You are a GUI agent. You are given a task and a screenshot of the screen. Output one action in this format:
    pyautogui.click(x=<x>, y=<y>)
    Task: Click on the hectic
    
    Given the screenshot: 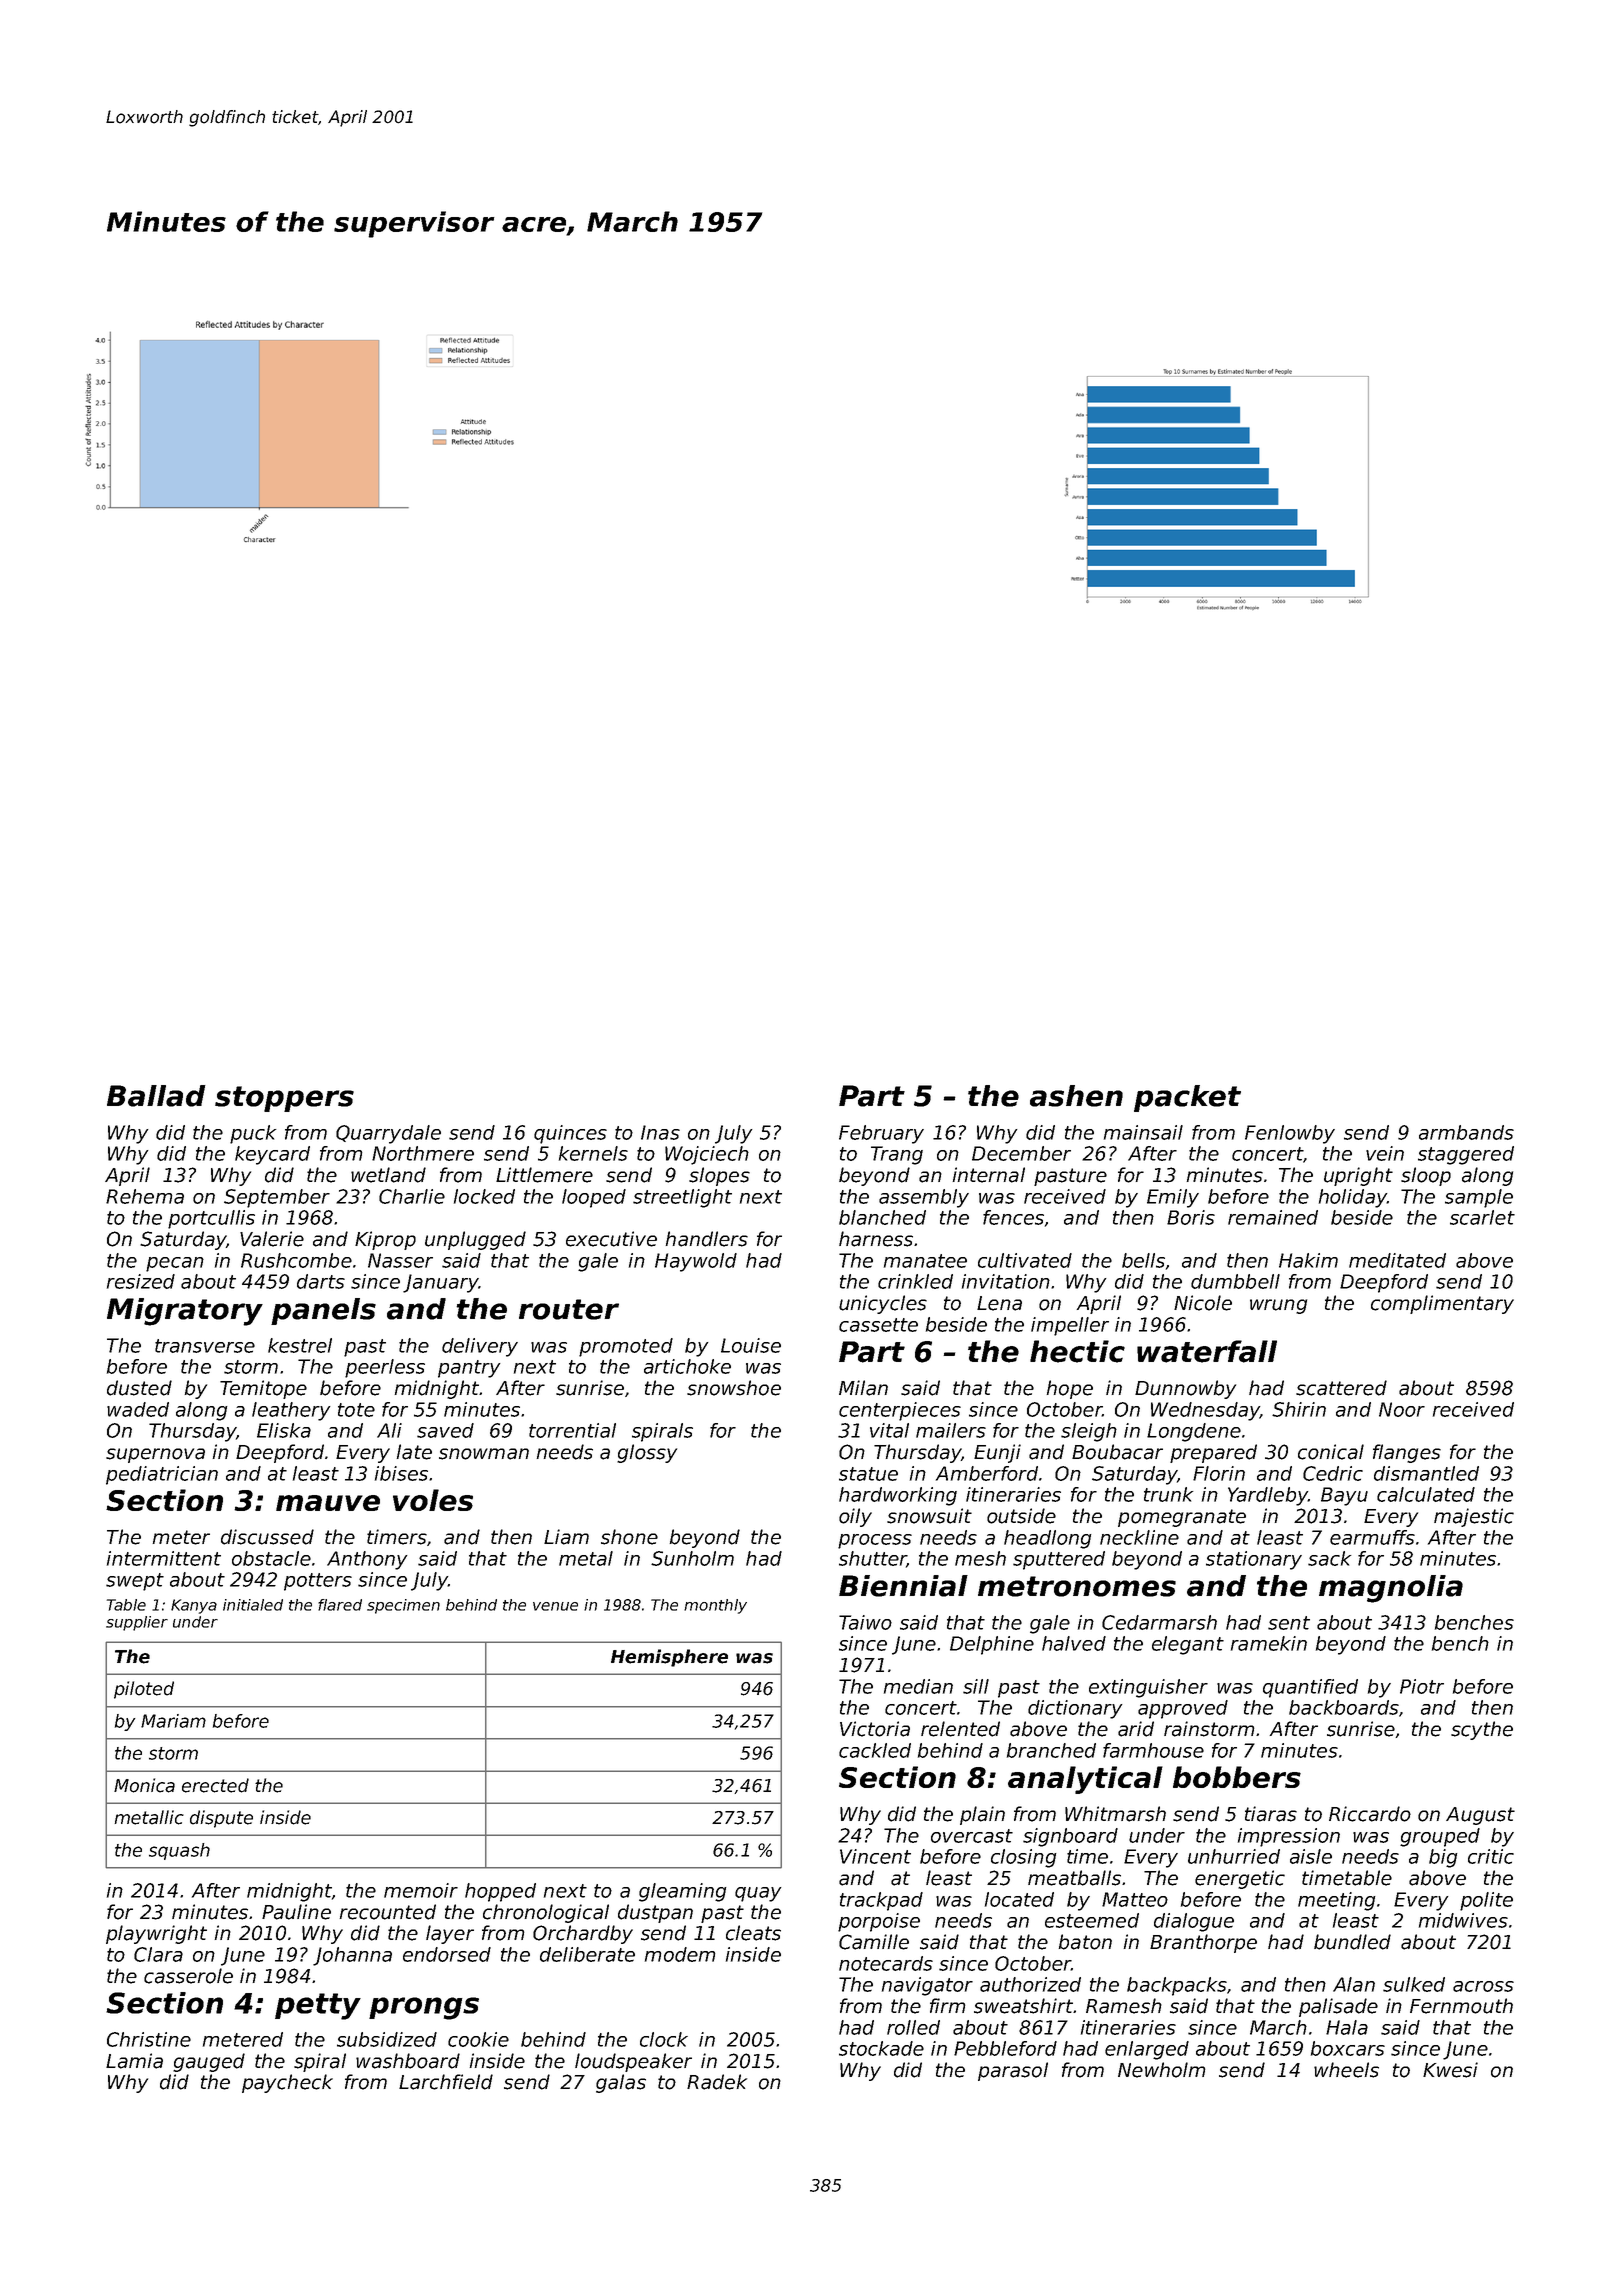 What is the action you would take?
    pyautogui.click(x=1077, y=1351)
